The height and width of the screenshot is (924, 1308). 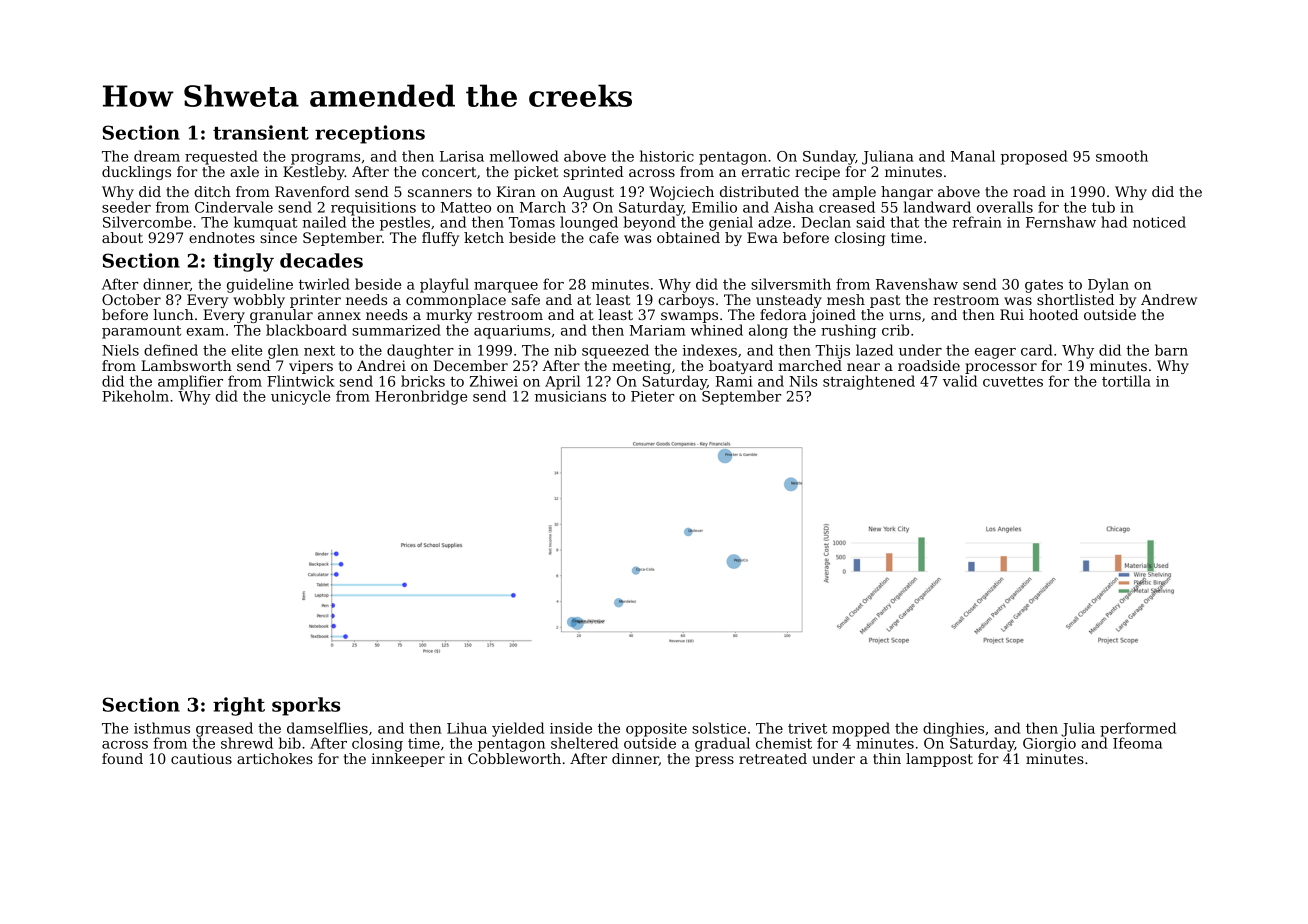 I want to click on performed, so click(x=1138, y=729).
